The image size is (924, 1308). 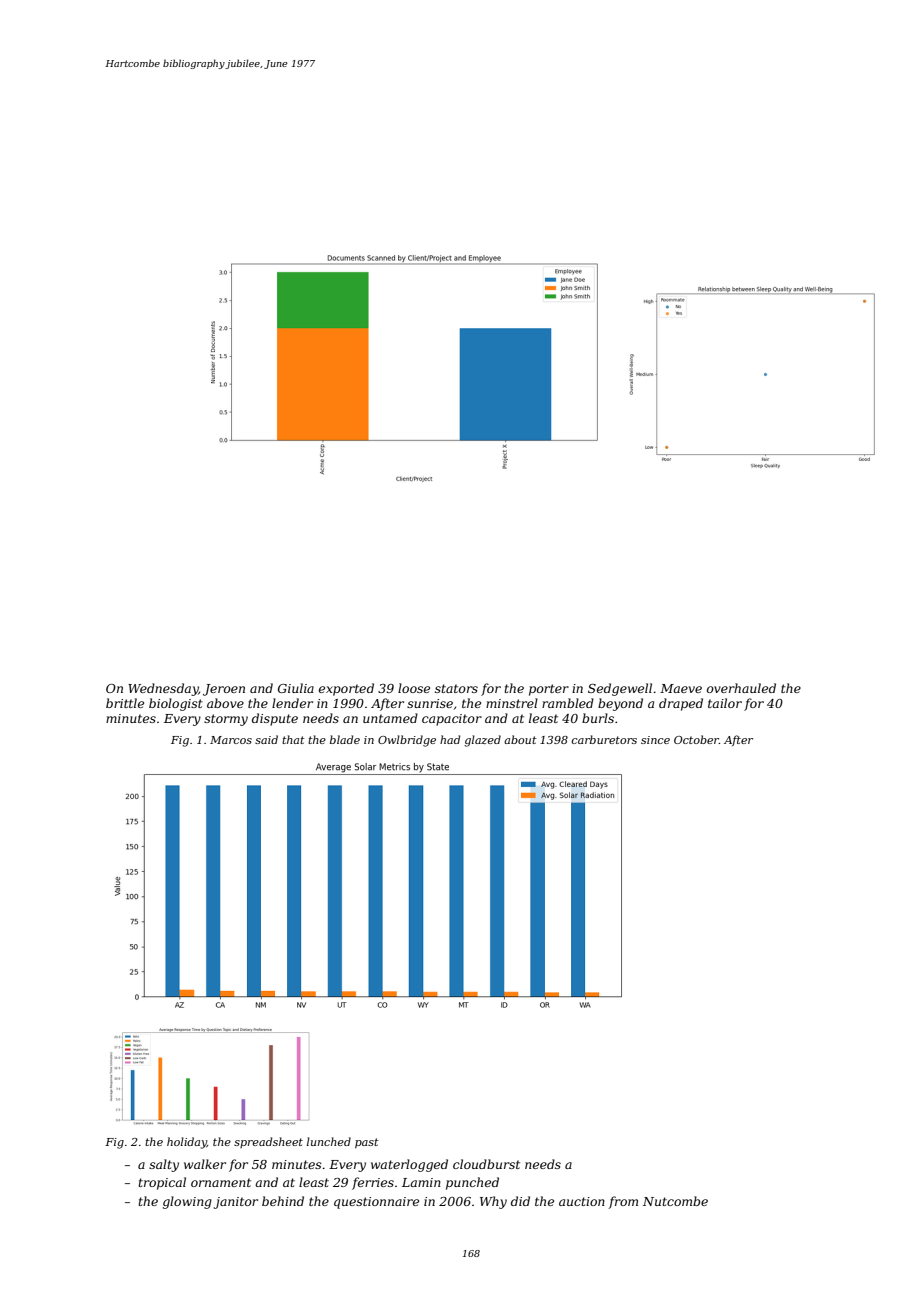 I want to click on biologist, so click(x=176, y=704).
